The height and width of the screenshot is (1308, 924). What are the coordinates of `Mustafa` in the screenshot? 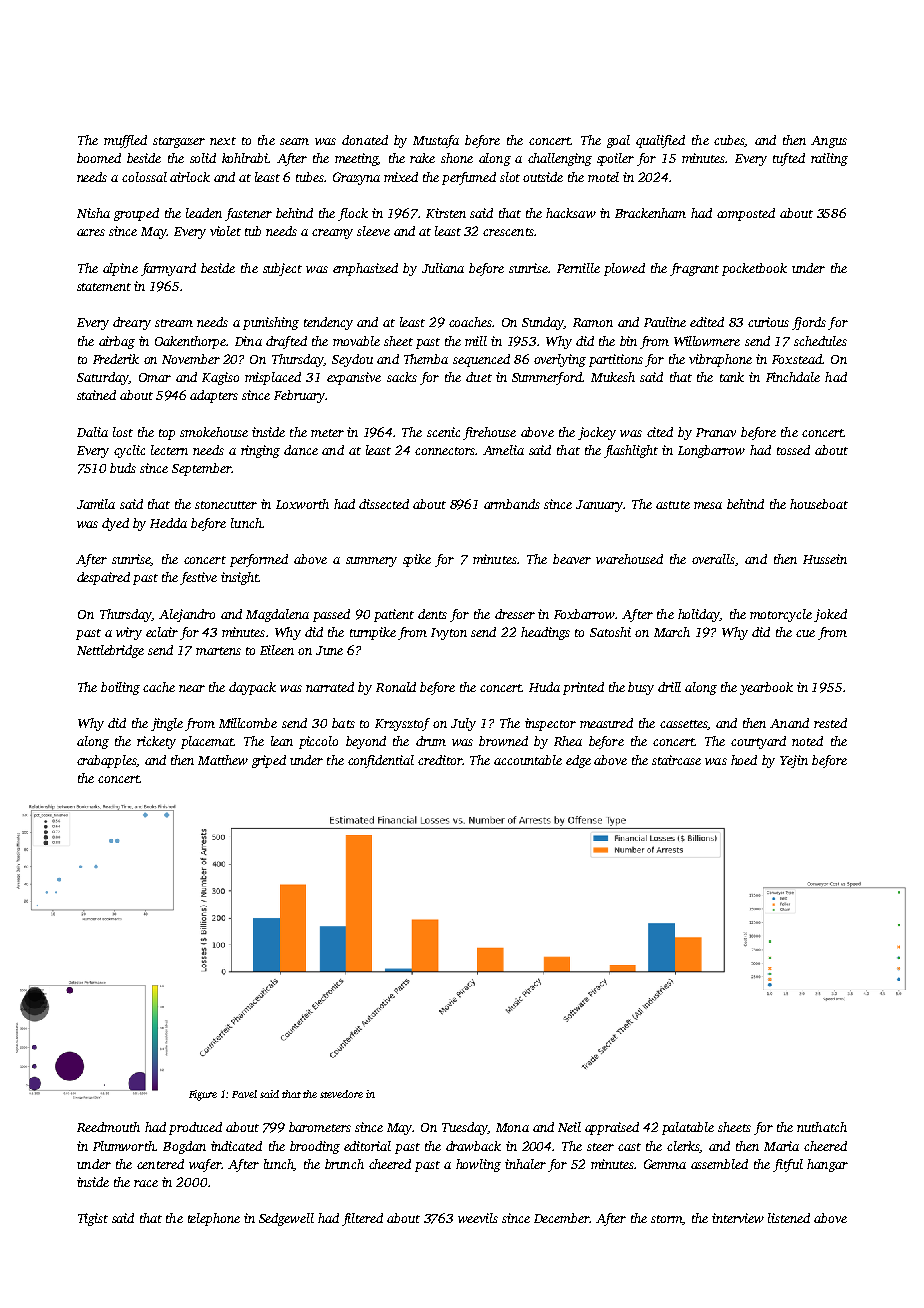 It's located at (436, 141).
